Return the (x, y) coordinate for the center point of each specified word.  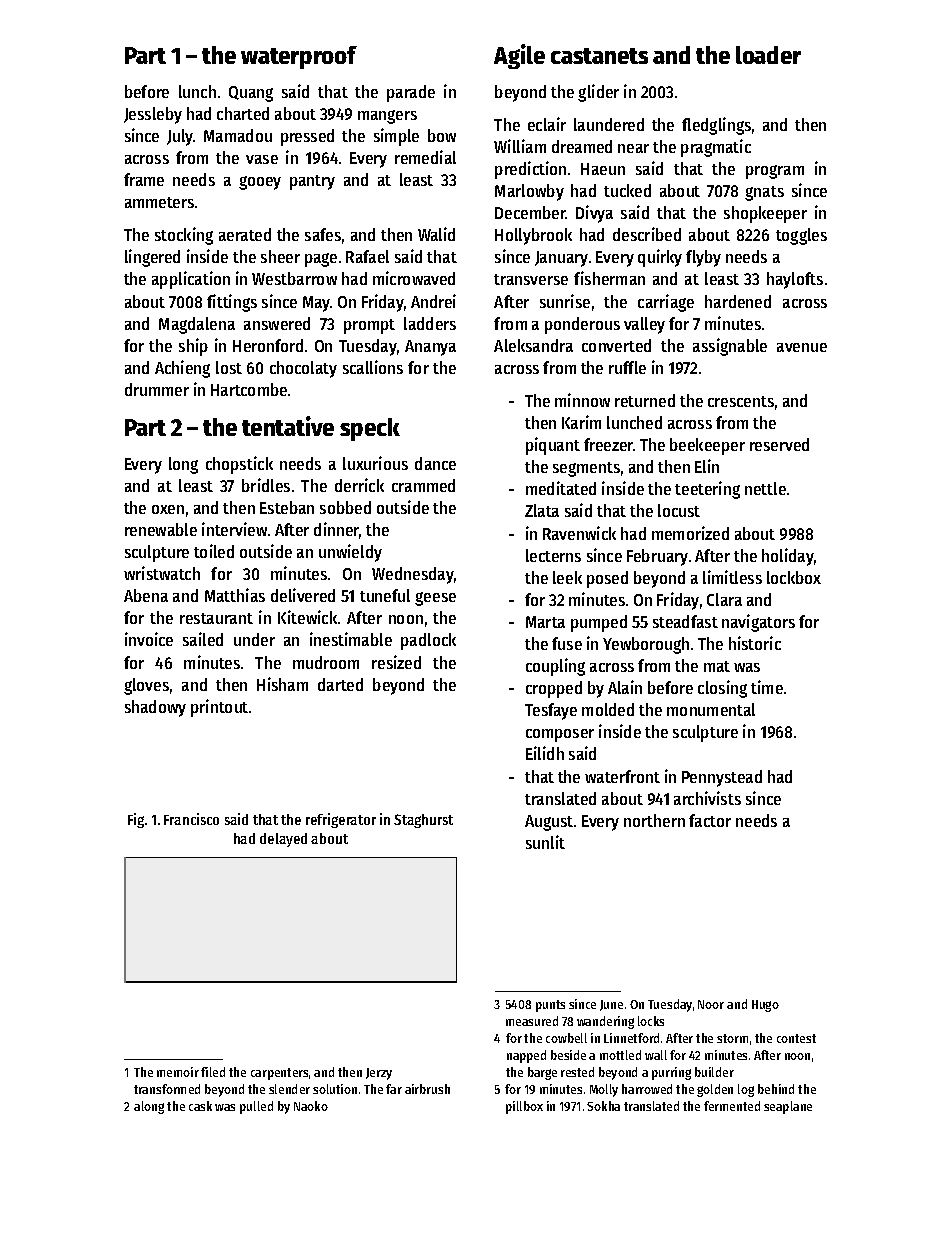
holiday (788, 557)
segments (586, 469)
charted (243, 113)
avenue (802, 347)
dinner (337, 530)
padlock (428, 641)
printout (219, 708)
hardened (738, 301)
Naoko (311, 1106)
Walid (436, 234)
